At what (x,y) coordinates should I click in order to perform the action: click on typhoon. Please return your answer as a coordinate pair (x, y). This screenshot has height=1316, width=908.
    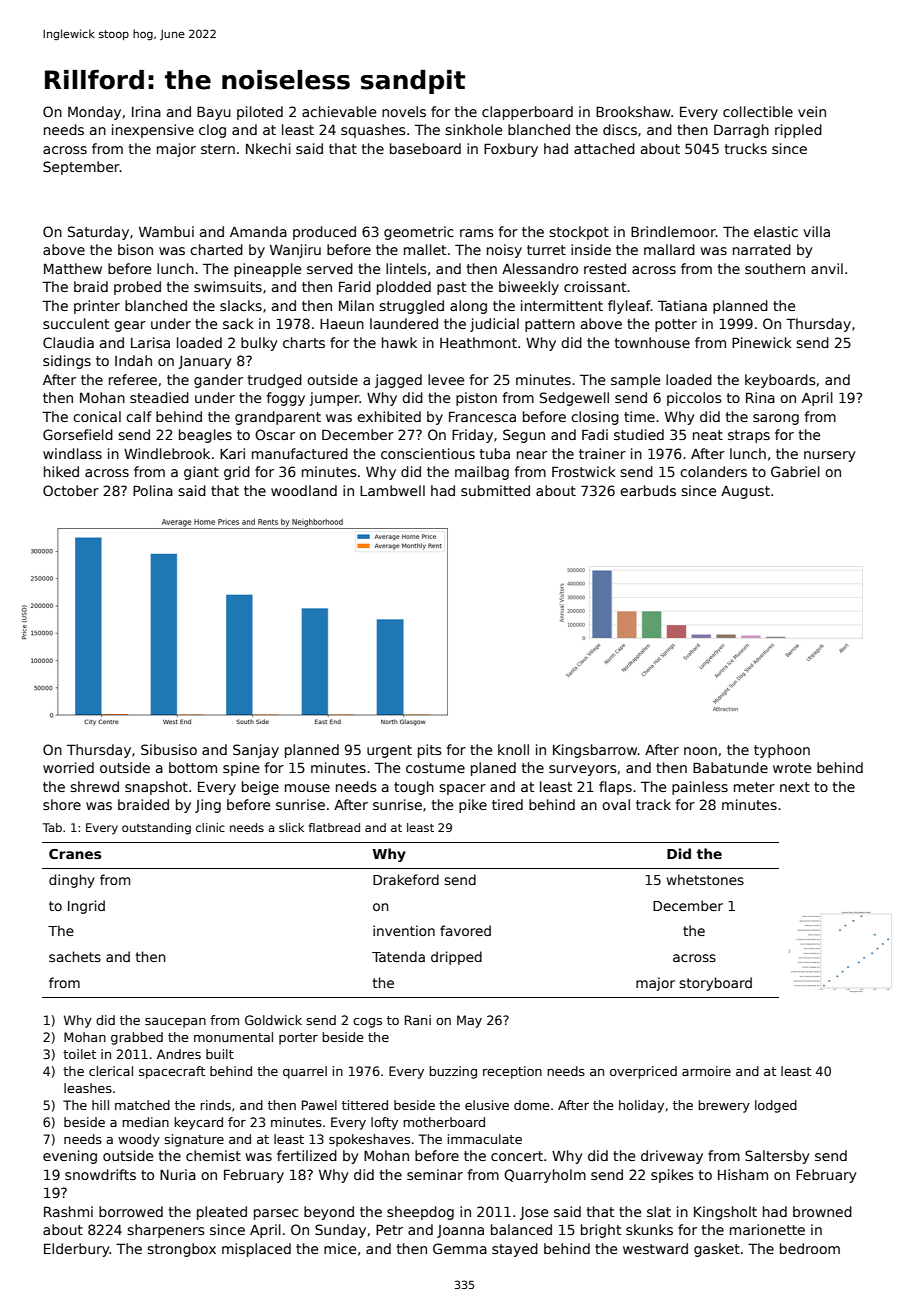
    Looking at the image, I should click on (782, 751).
